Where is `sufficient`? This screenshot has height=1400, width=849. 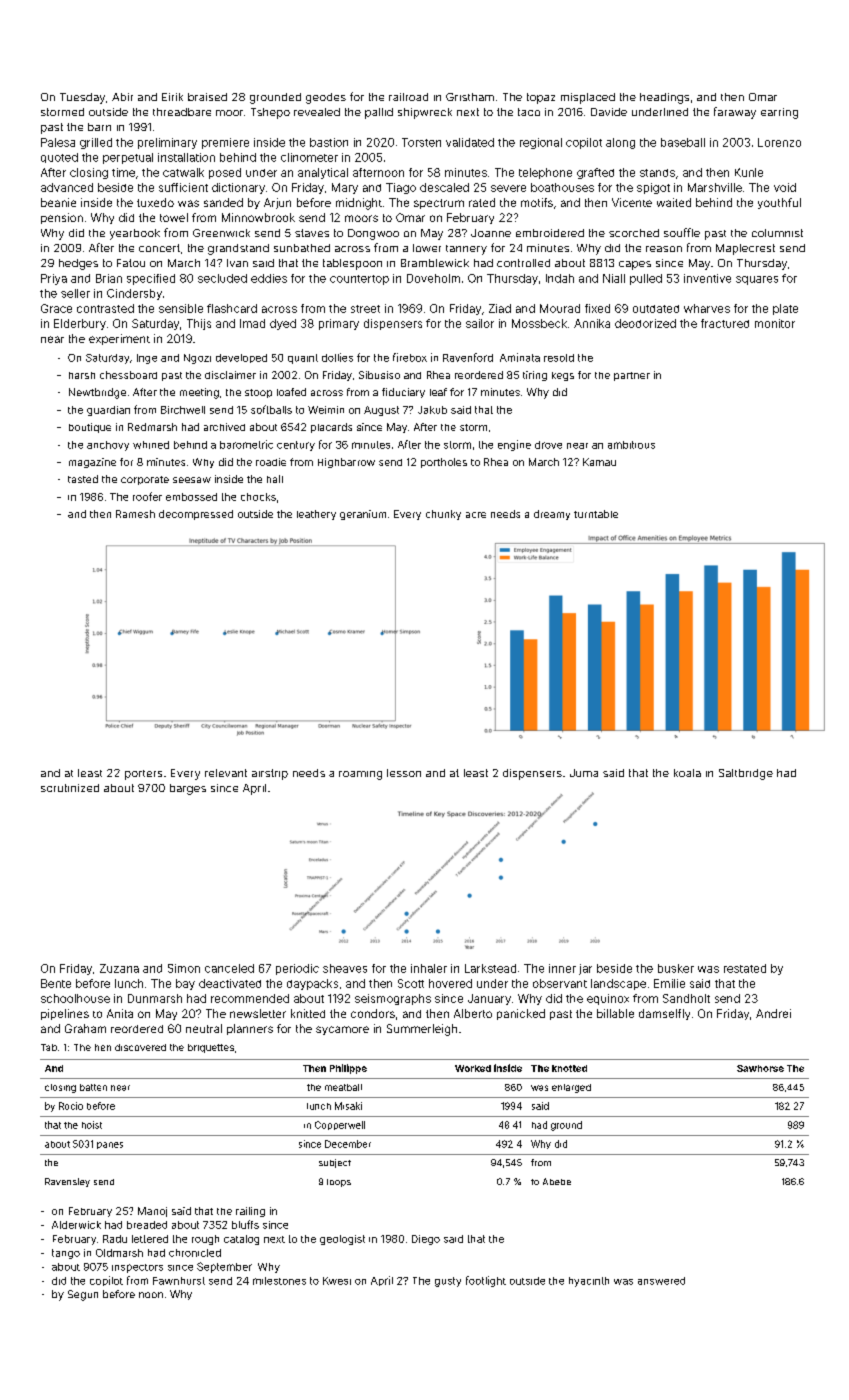
sufficient is located at coordinates (183, 187).
